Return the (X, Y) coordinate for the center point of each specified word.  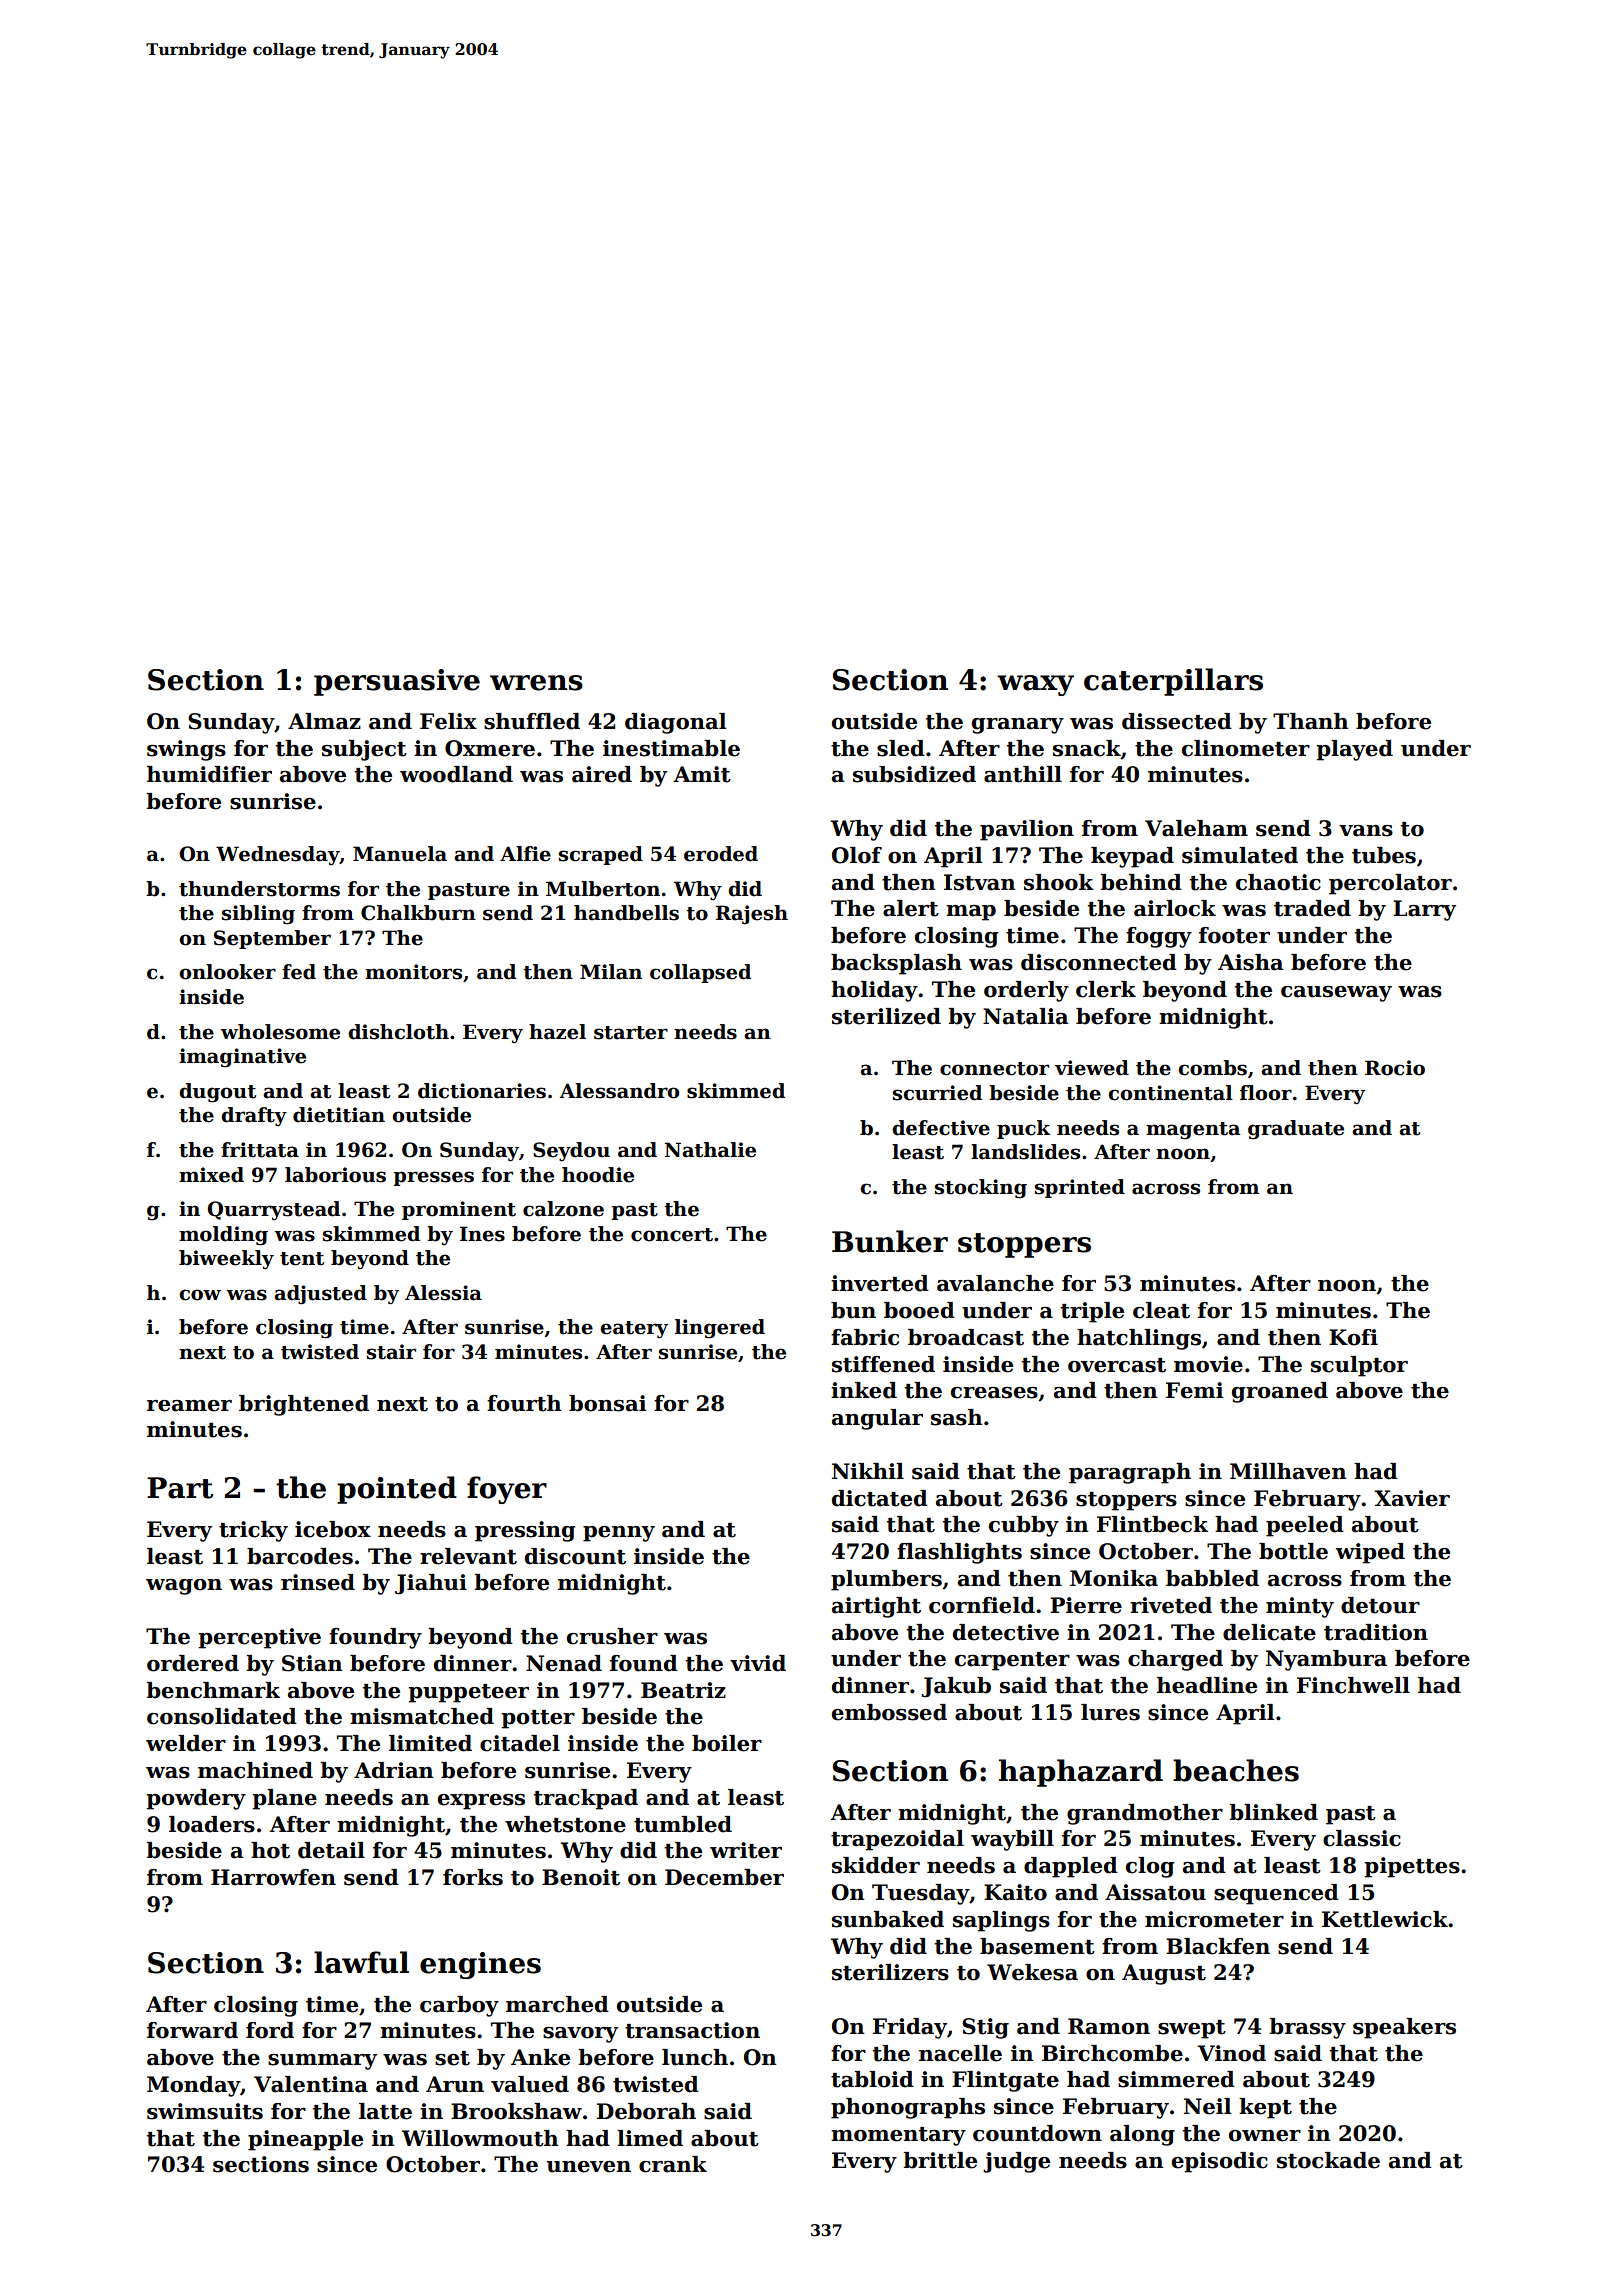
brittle (940, 2160)
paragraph (1130, 1473)
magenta (1193, 1130)
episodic (1220, 2162)
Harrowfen (273, 1877)
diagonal (675, 723)
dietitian (339, 1115)
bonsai (607, 1403)
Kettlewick (1385, 1919)
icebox (333, 1529)
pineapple (305, 2140)
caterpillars (1173, 682)
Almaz (324, 721)
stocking (981, 1189)
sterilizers (890, 1972)
